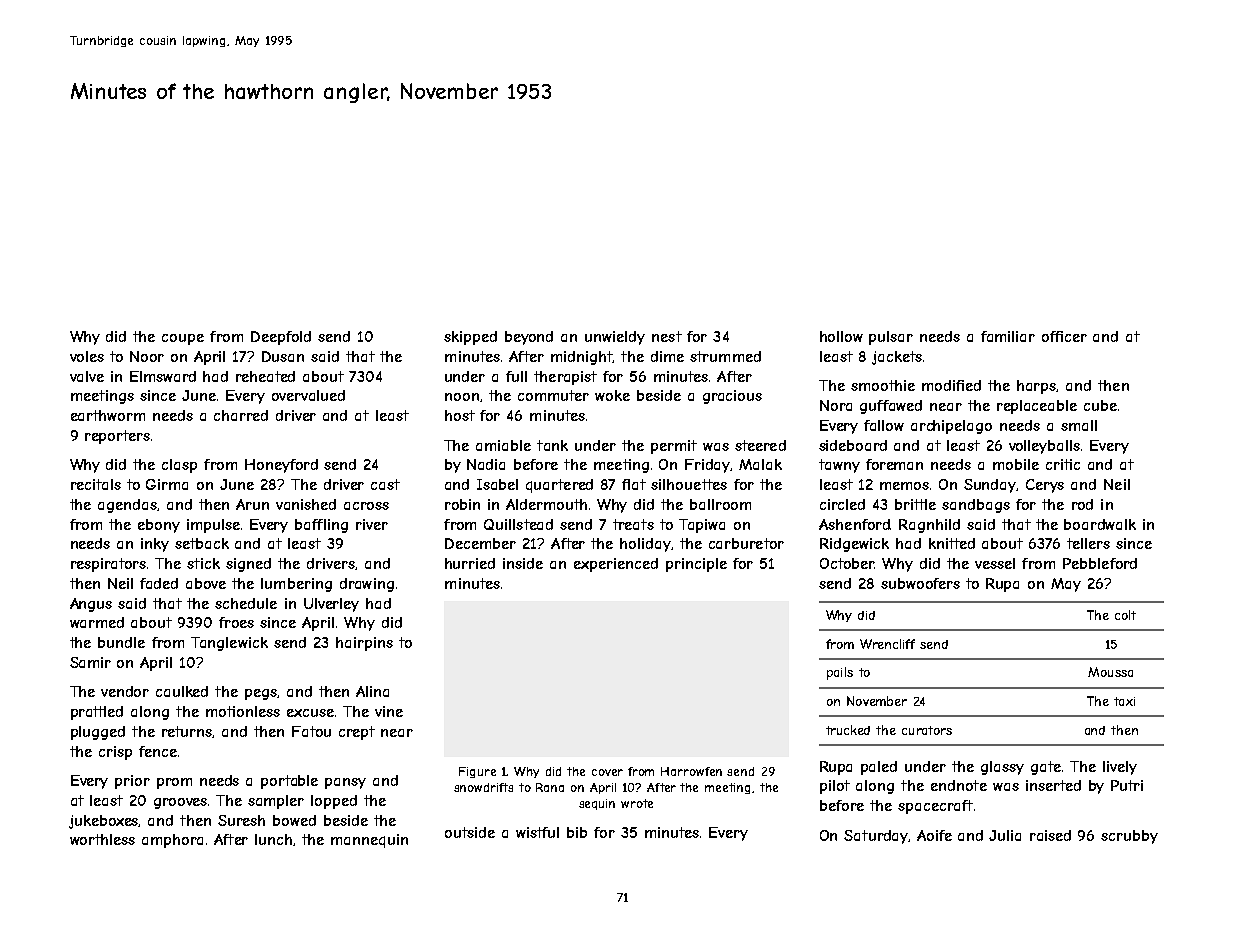  I want to click on cube, so click(1100, 405).
